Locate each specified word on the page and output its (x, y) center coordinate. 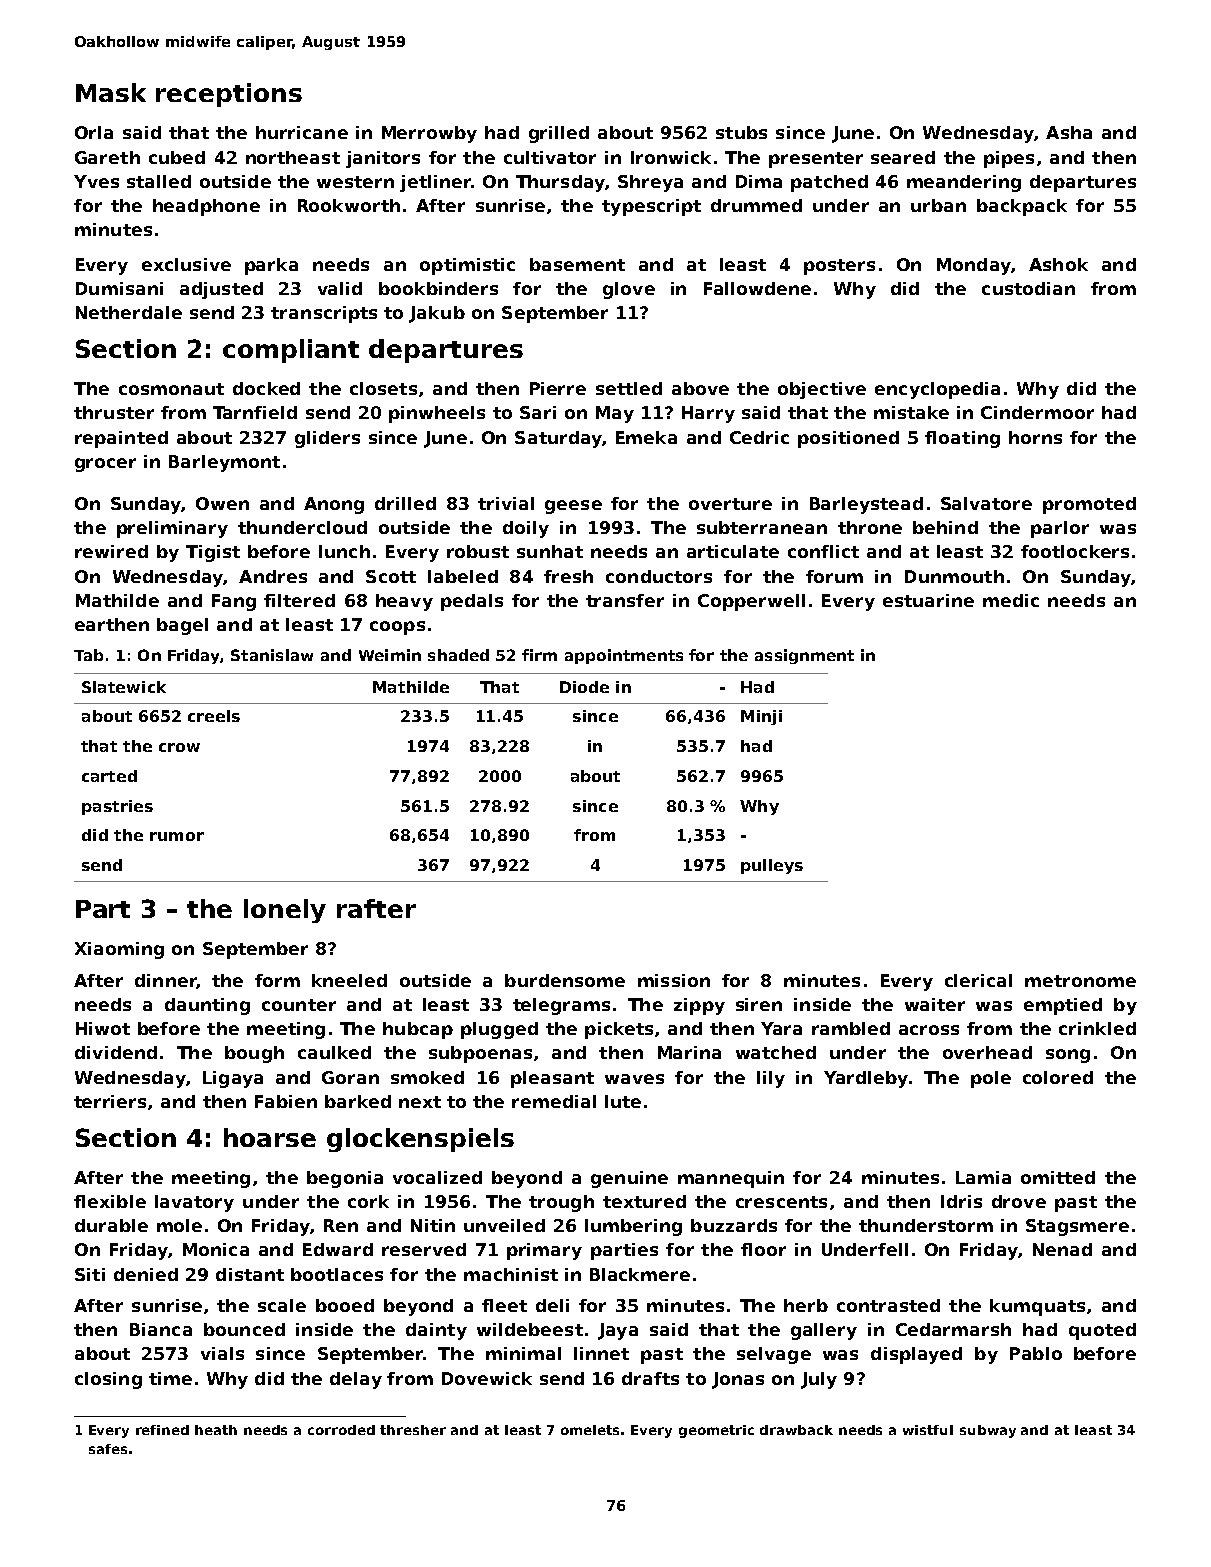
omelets (591, 1430)
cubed (177, 157)
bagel (182, 626)
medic (1011, 600)
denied (146, 1274)
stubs (741, 132)
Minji (761, 717)
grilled (559, 134)
